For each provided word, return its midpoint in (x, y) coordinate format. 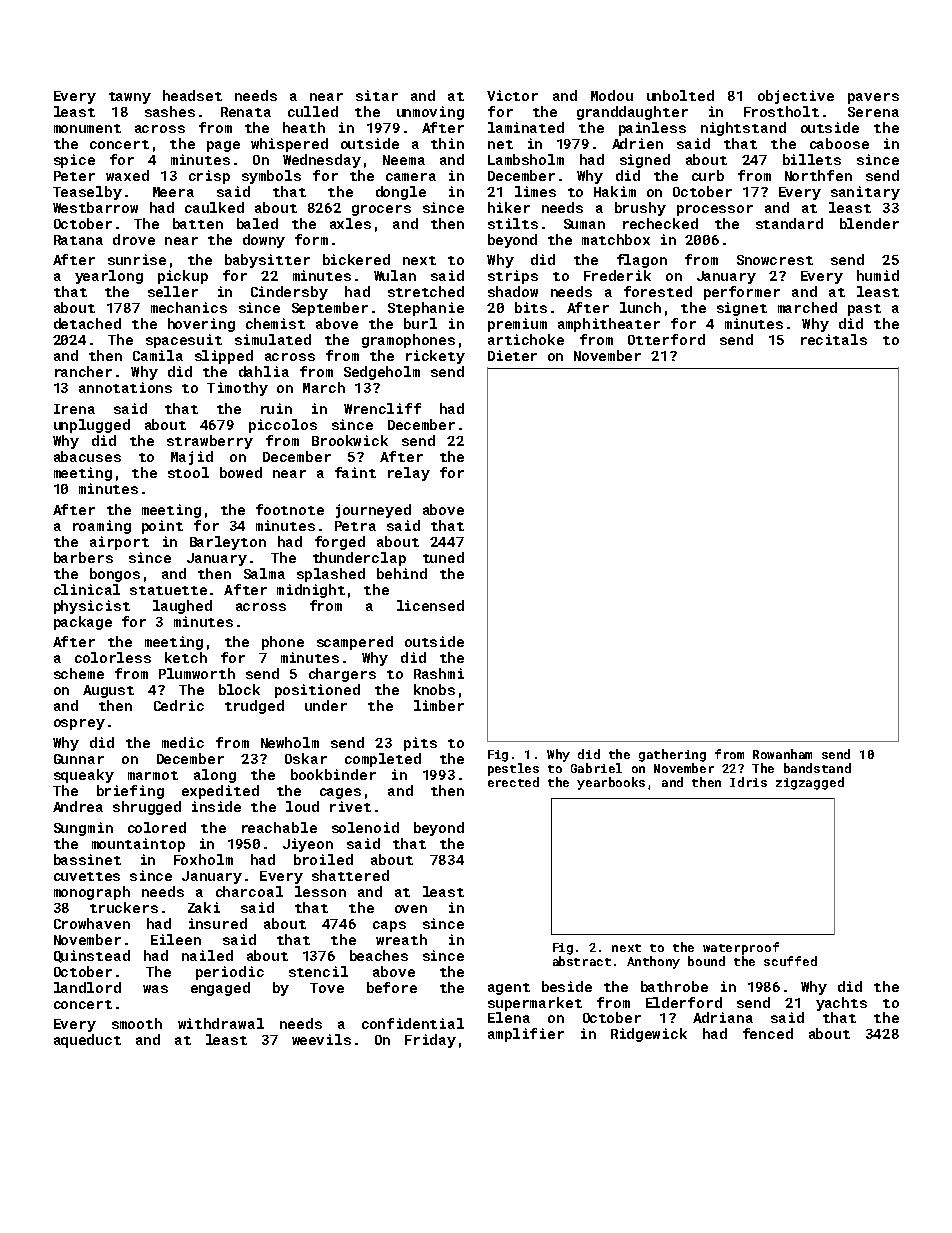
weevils (321, 1039)
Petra (355, 526)
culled (313, 111)
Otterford (666, 339)
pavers (873, 98)
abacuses (87, 456)
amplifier (526, 1035)
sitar (377, 95)
